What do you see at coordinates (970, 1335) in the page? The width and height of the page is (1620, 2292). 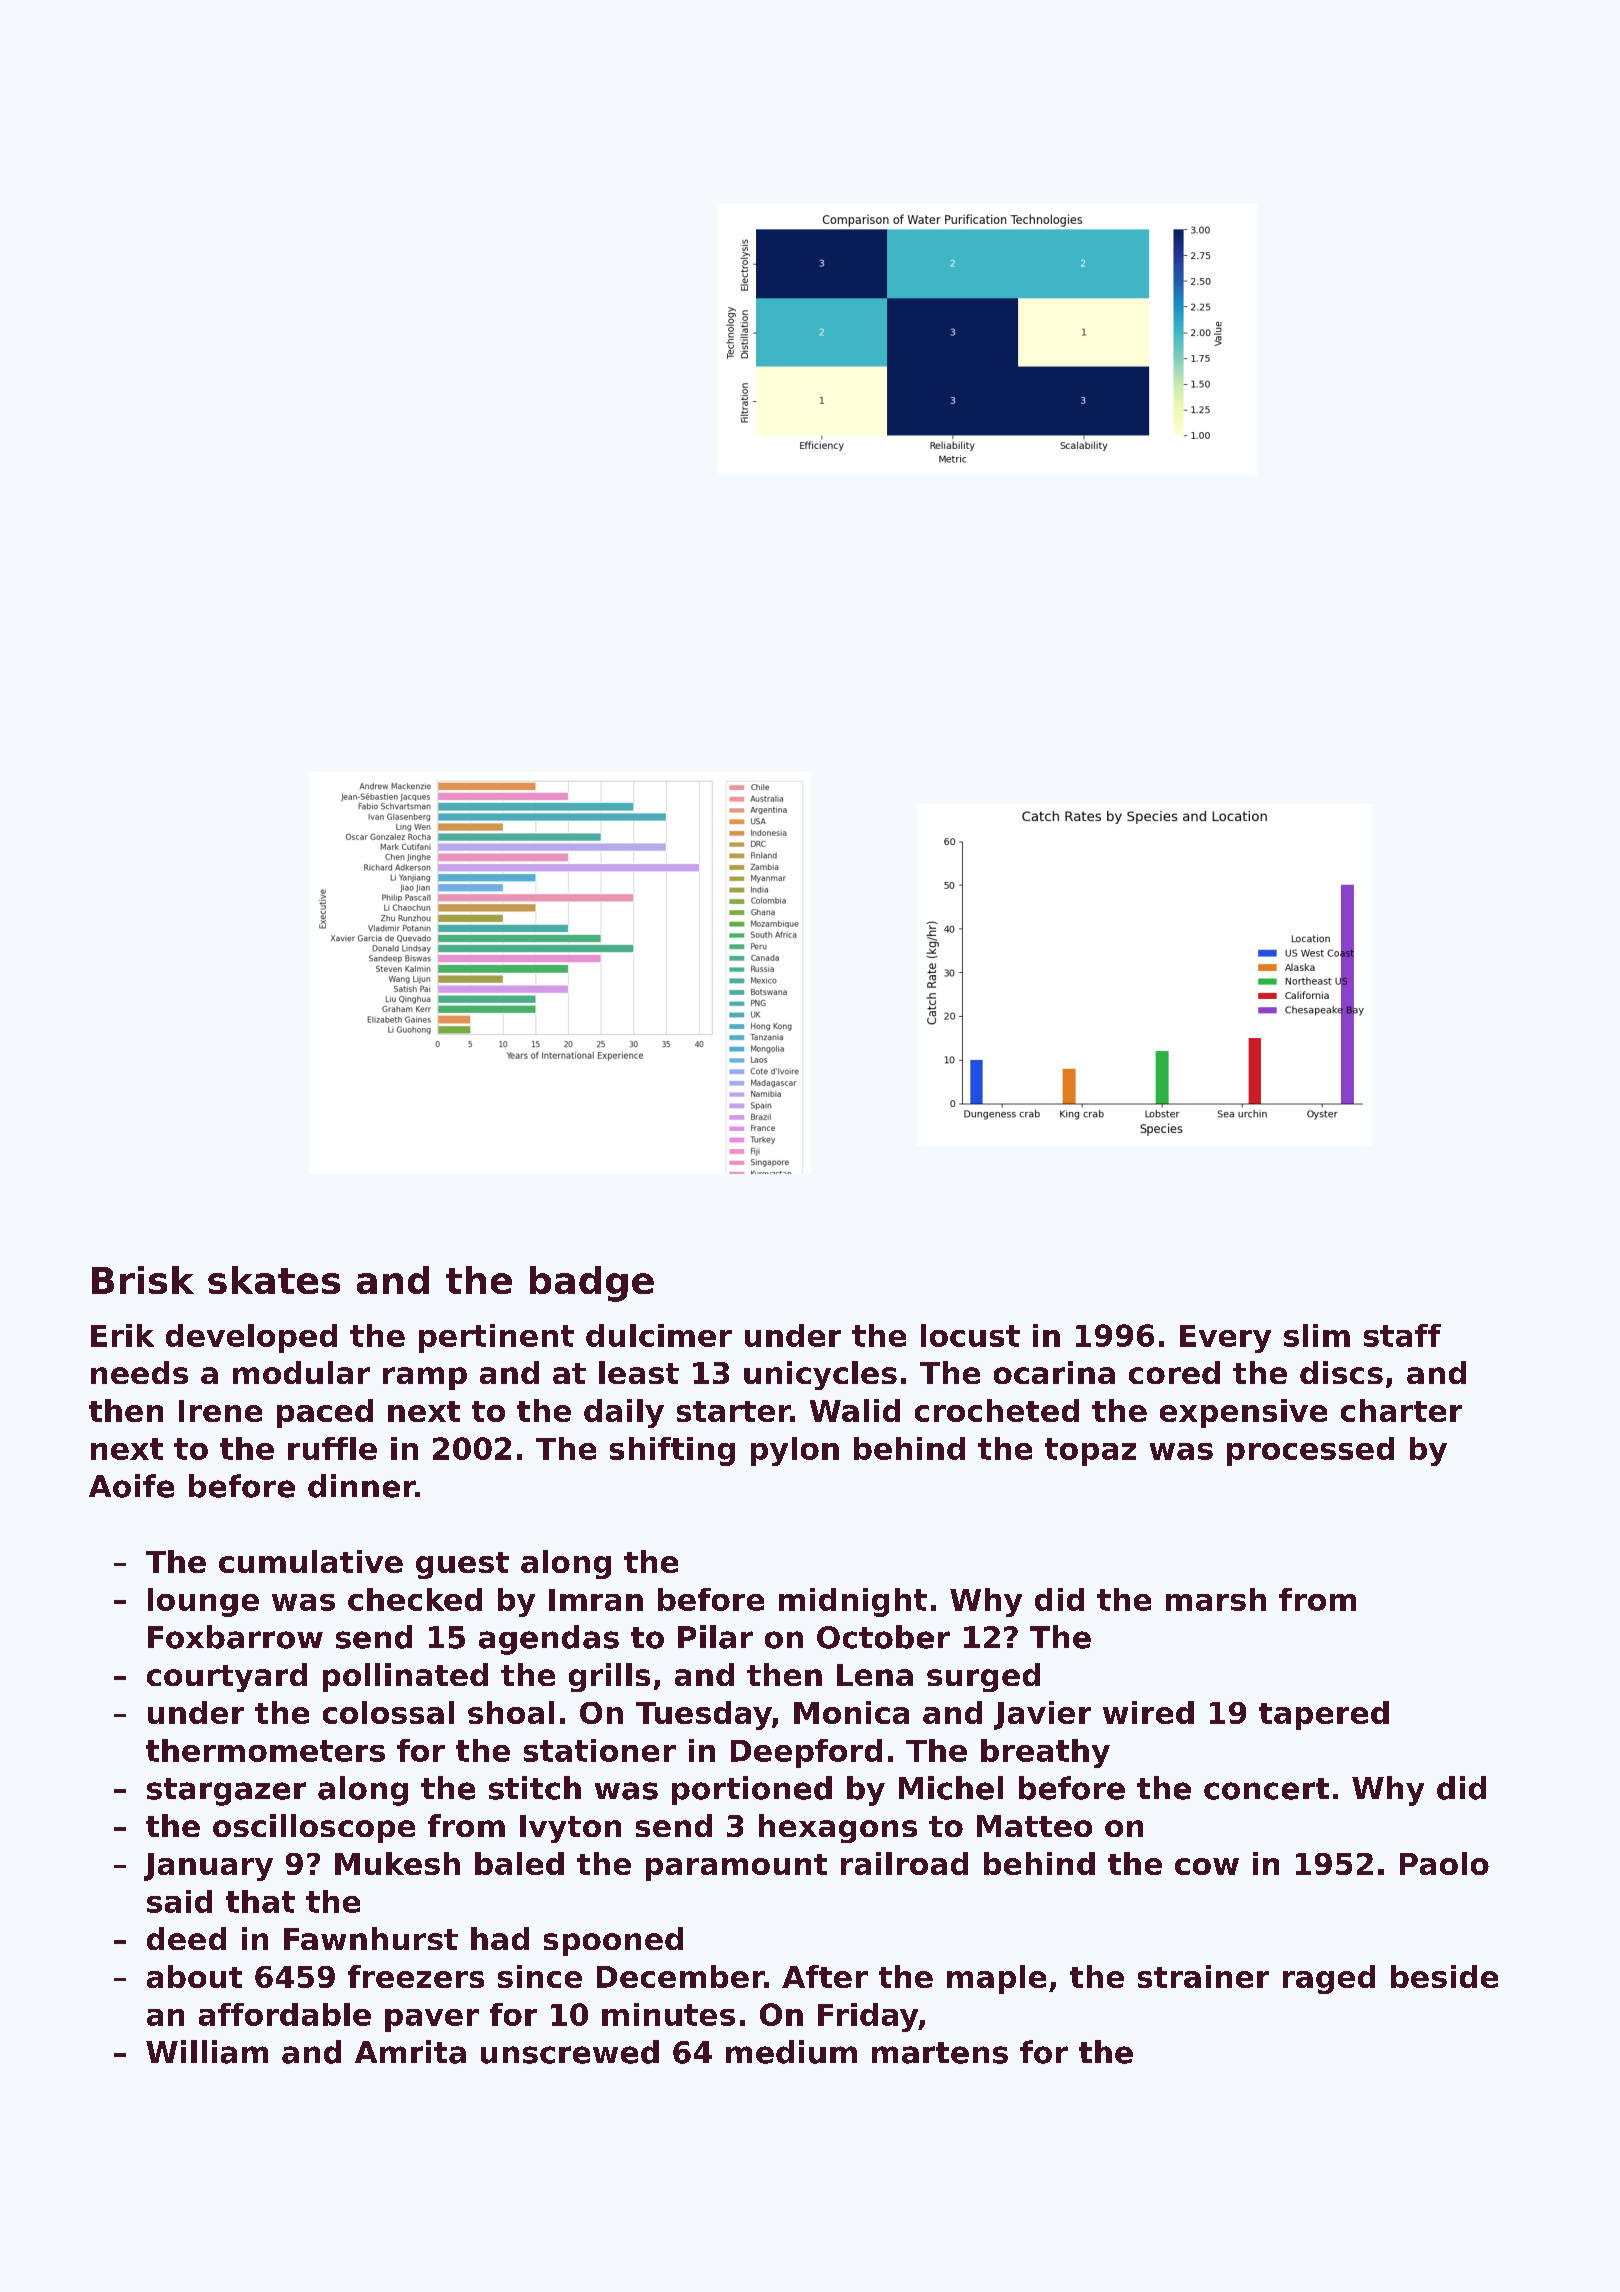 I see `locust` at bounding box center [970, 1335].
